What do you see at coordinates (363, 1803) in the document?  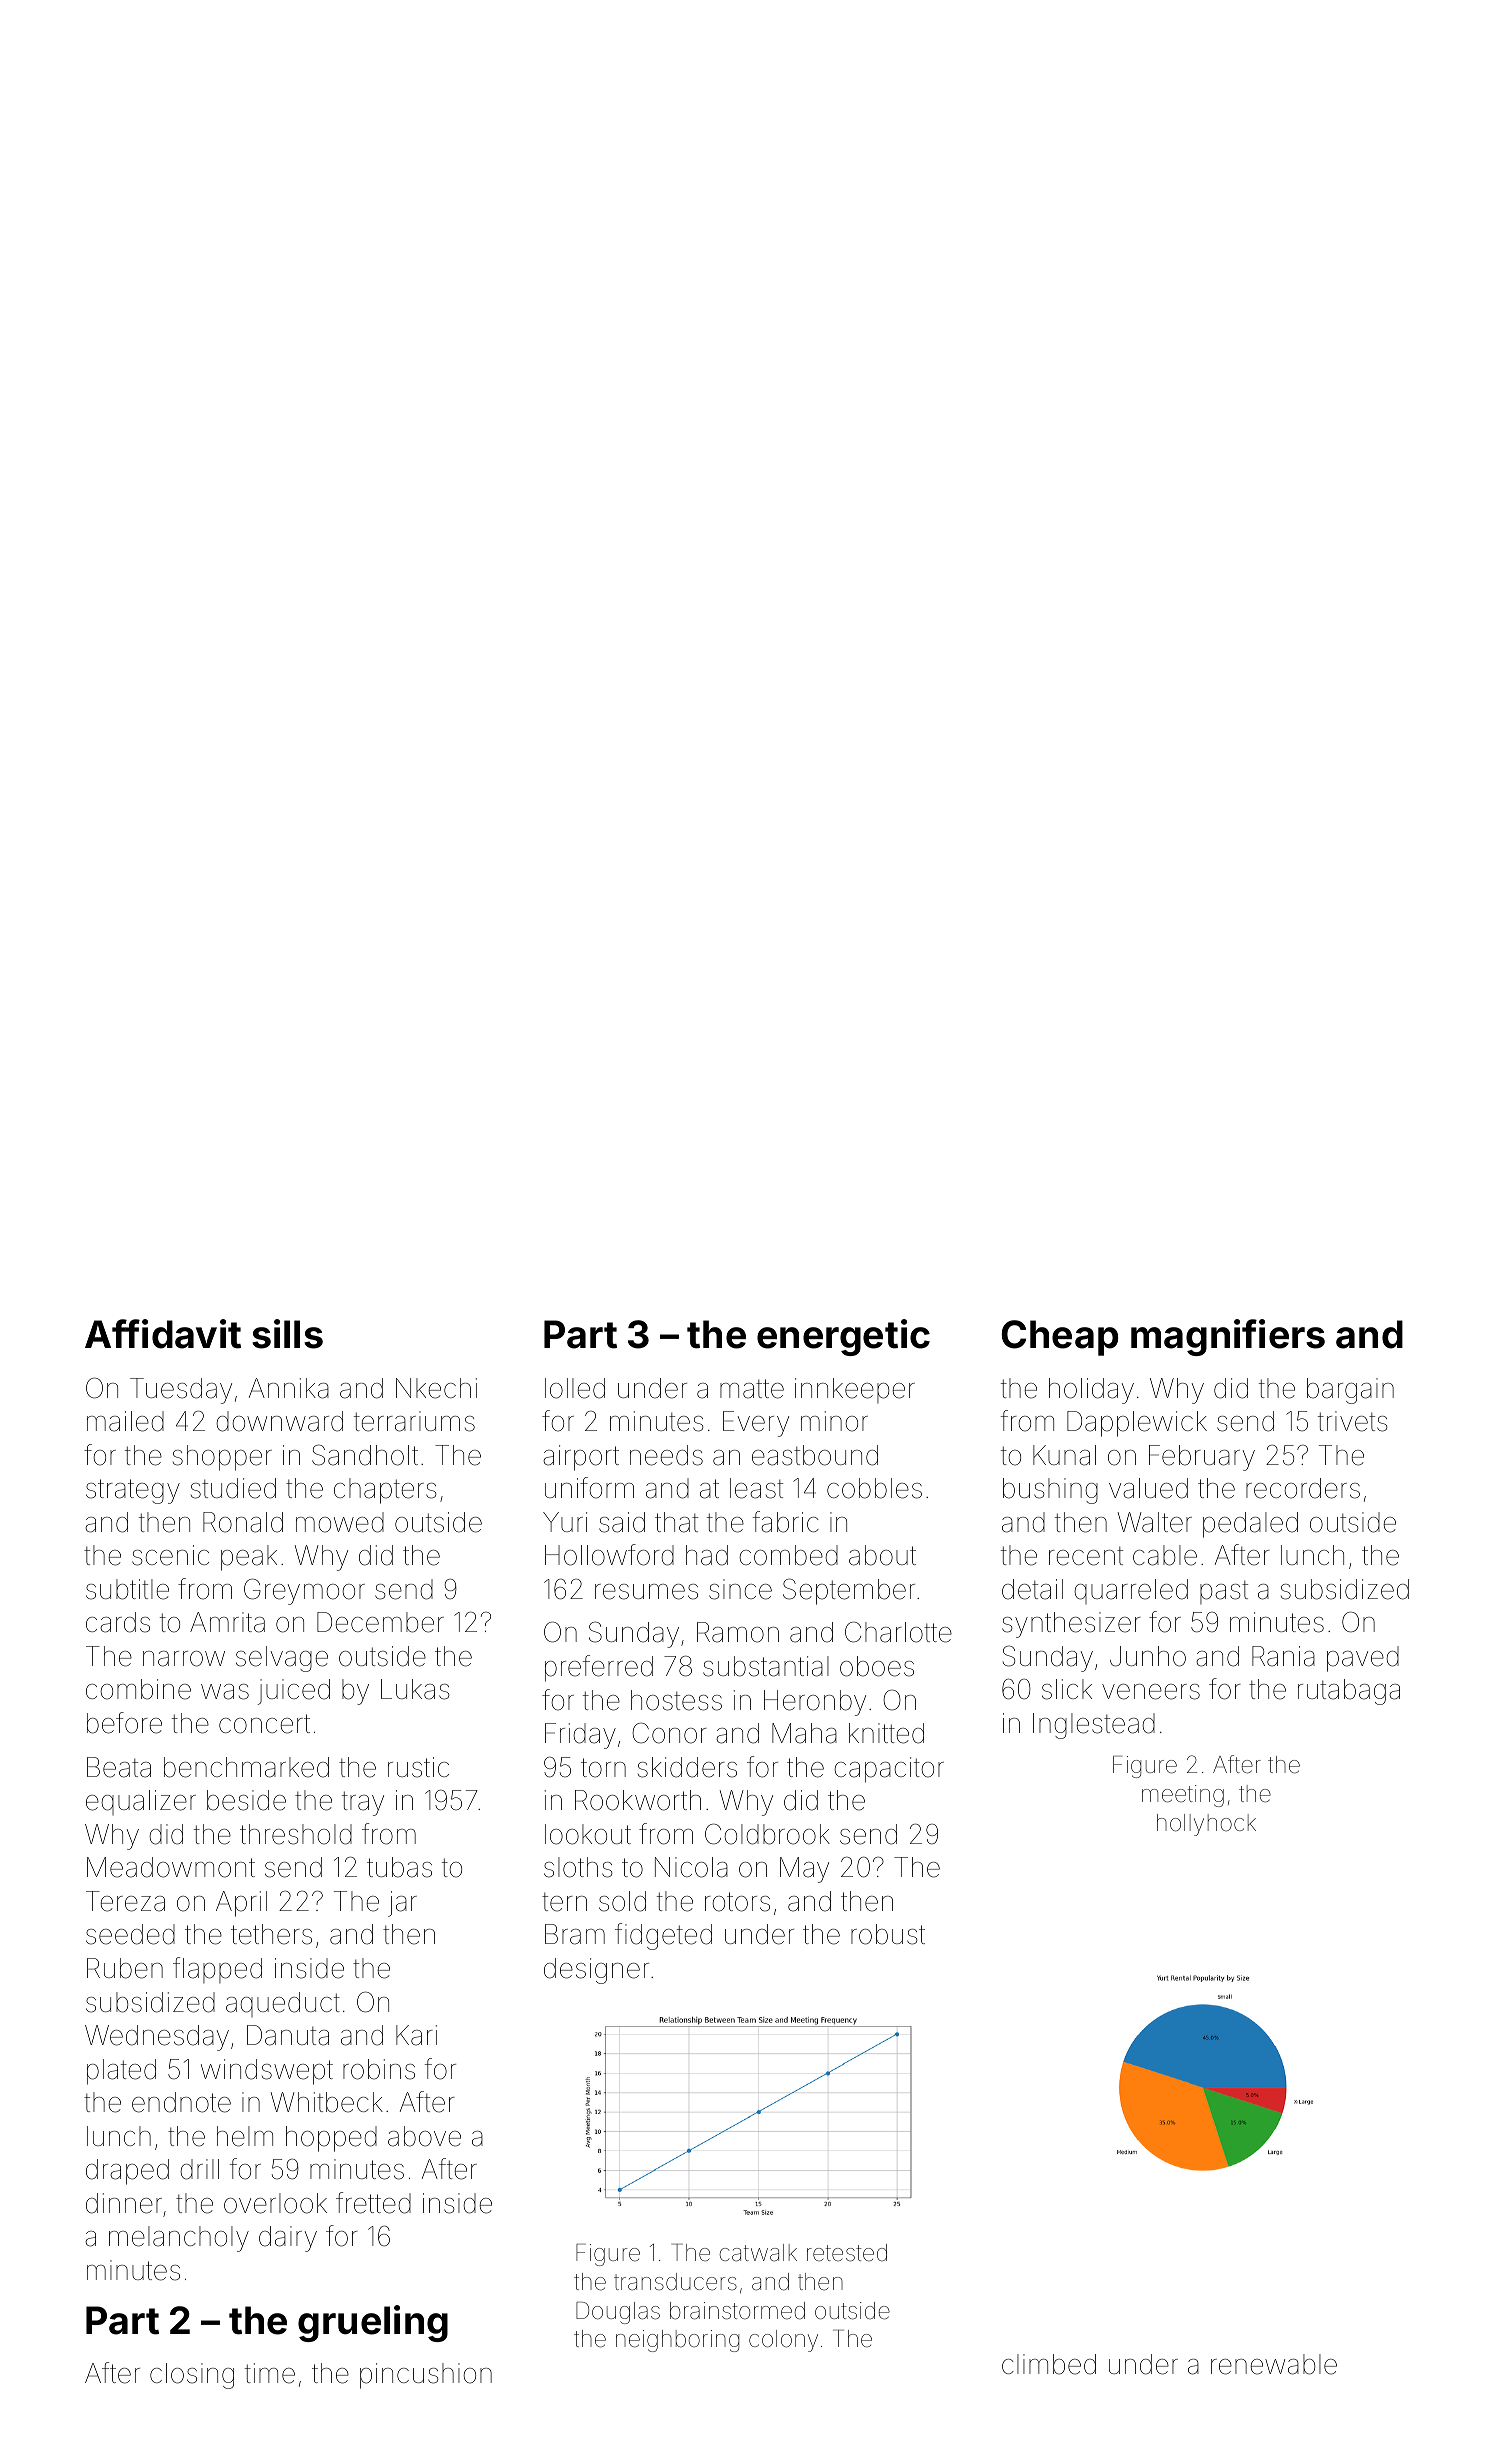 I see `tray` at bounding box center [363, 1803].
